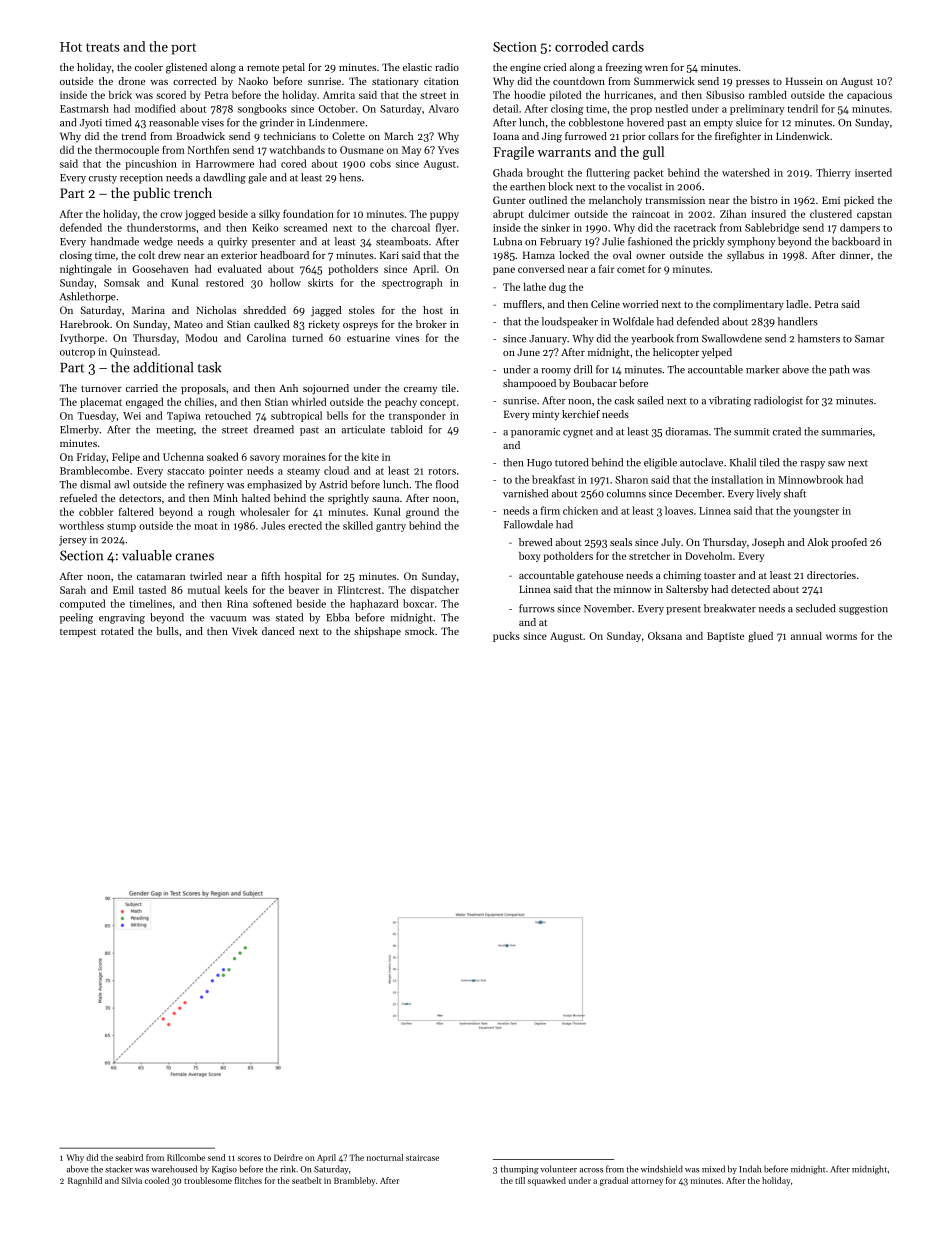 Image resolution: width=952 pixels, height=1233 pixels. I want to click on Yves, so click(448, 150).
